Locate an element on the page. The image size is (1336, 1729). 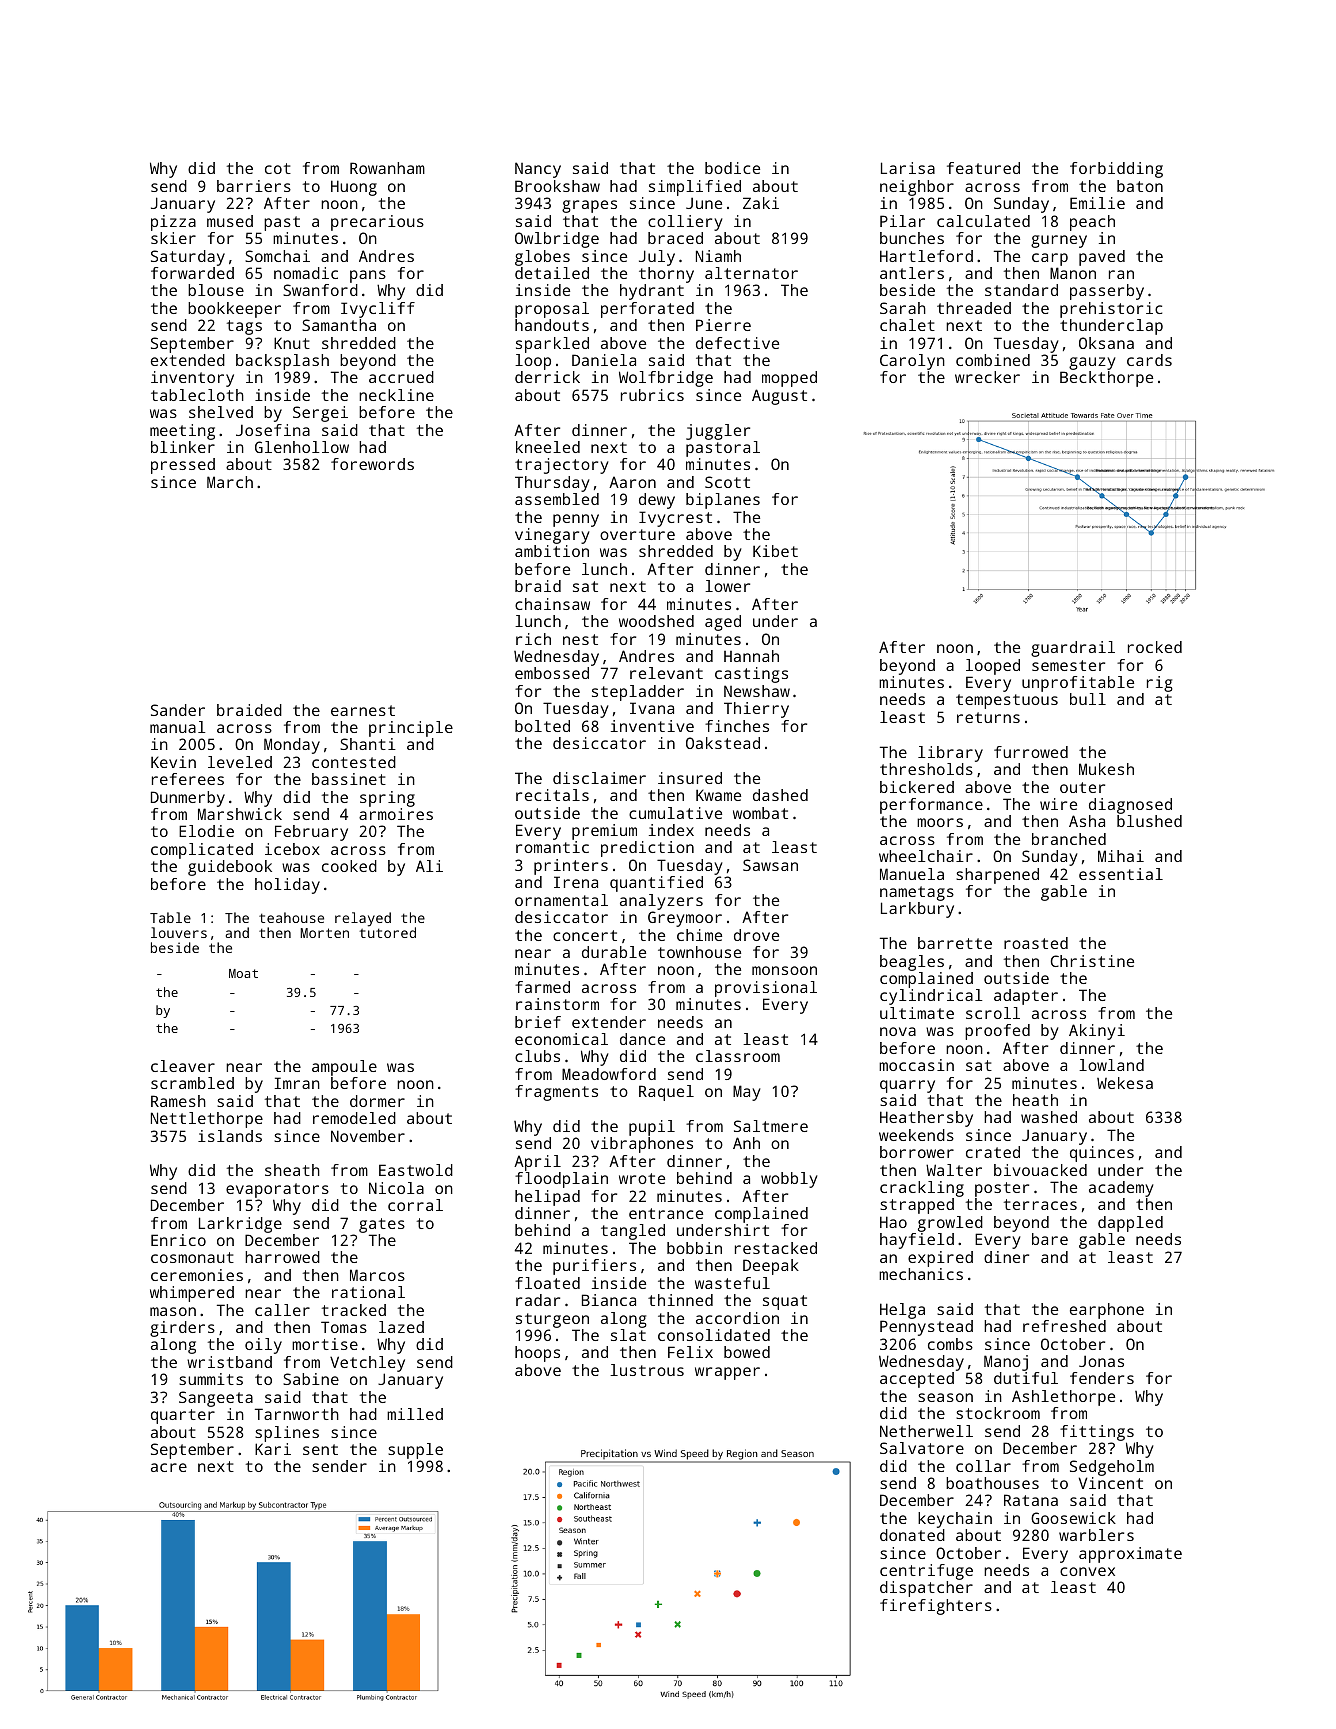
cards is located at coordinates (1149, 360).
